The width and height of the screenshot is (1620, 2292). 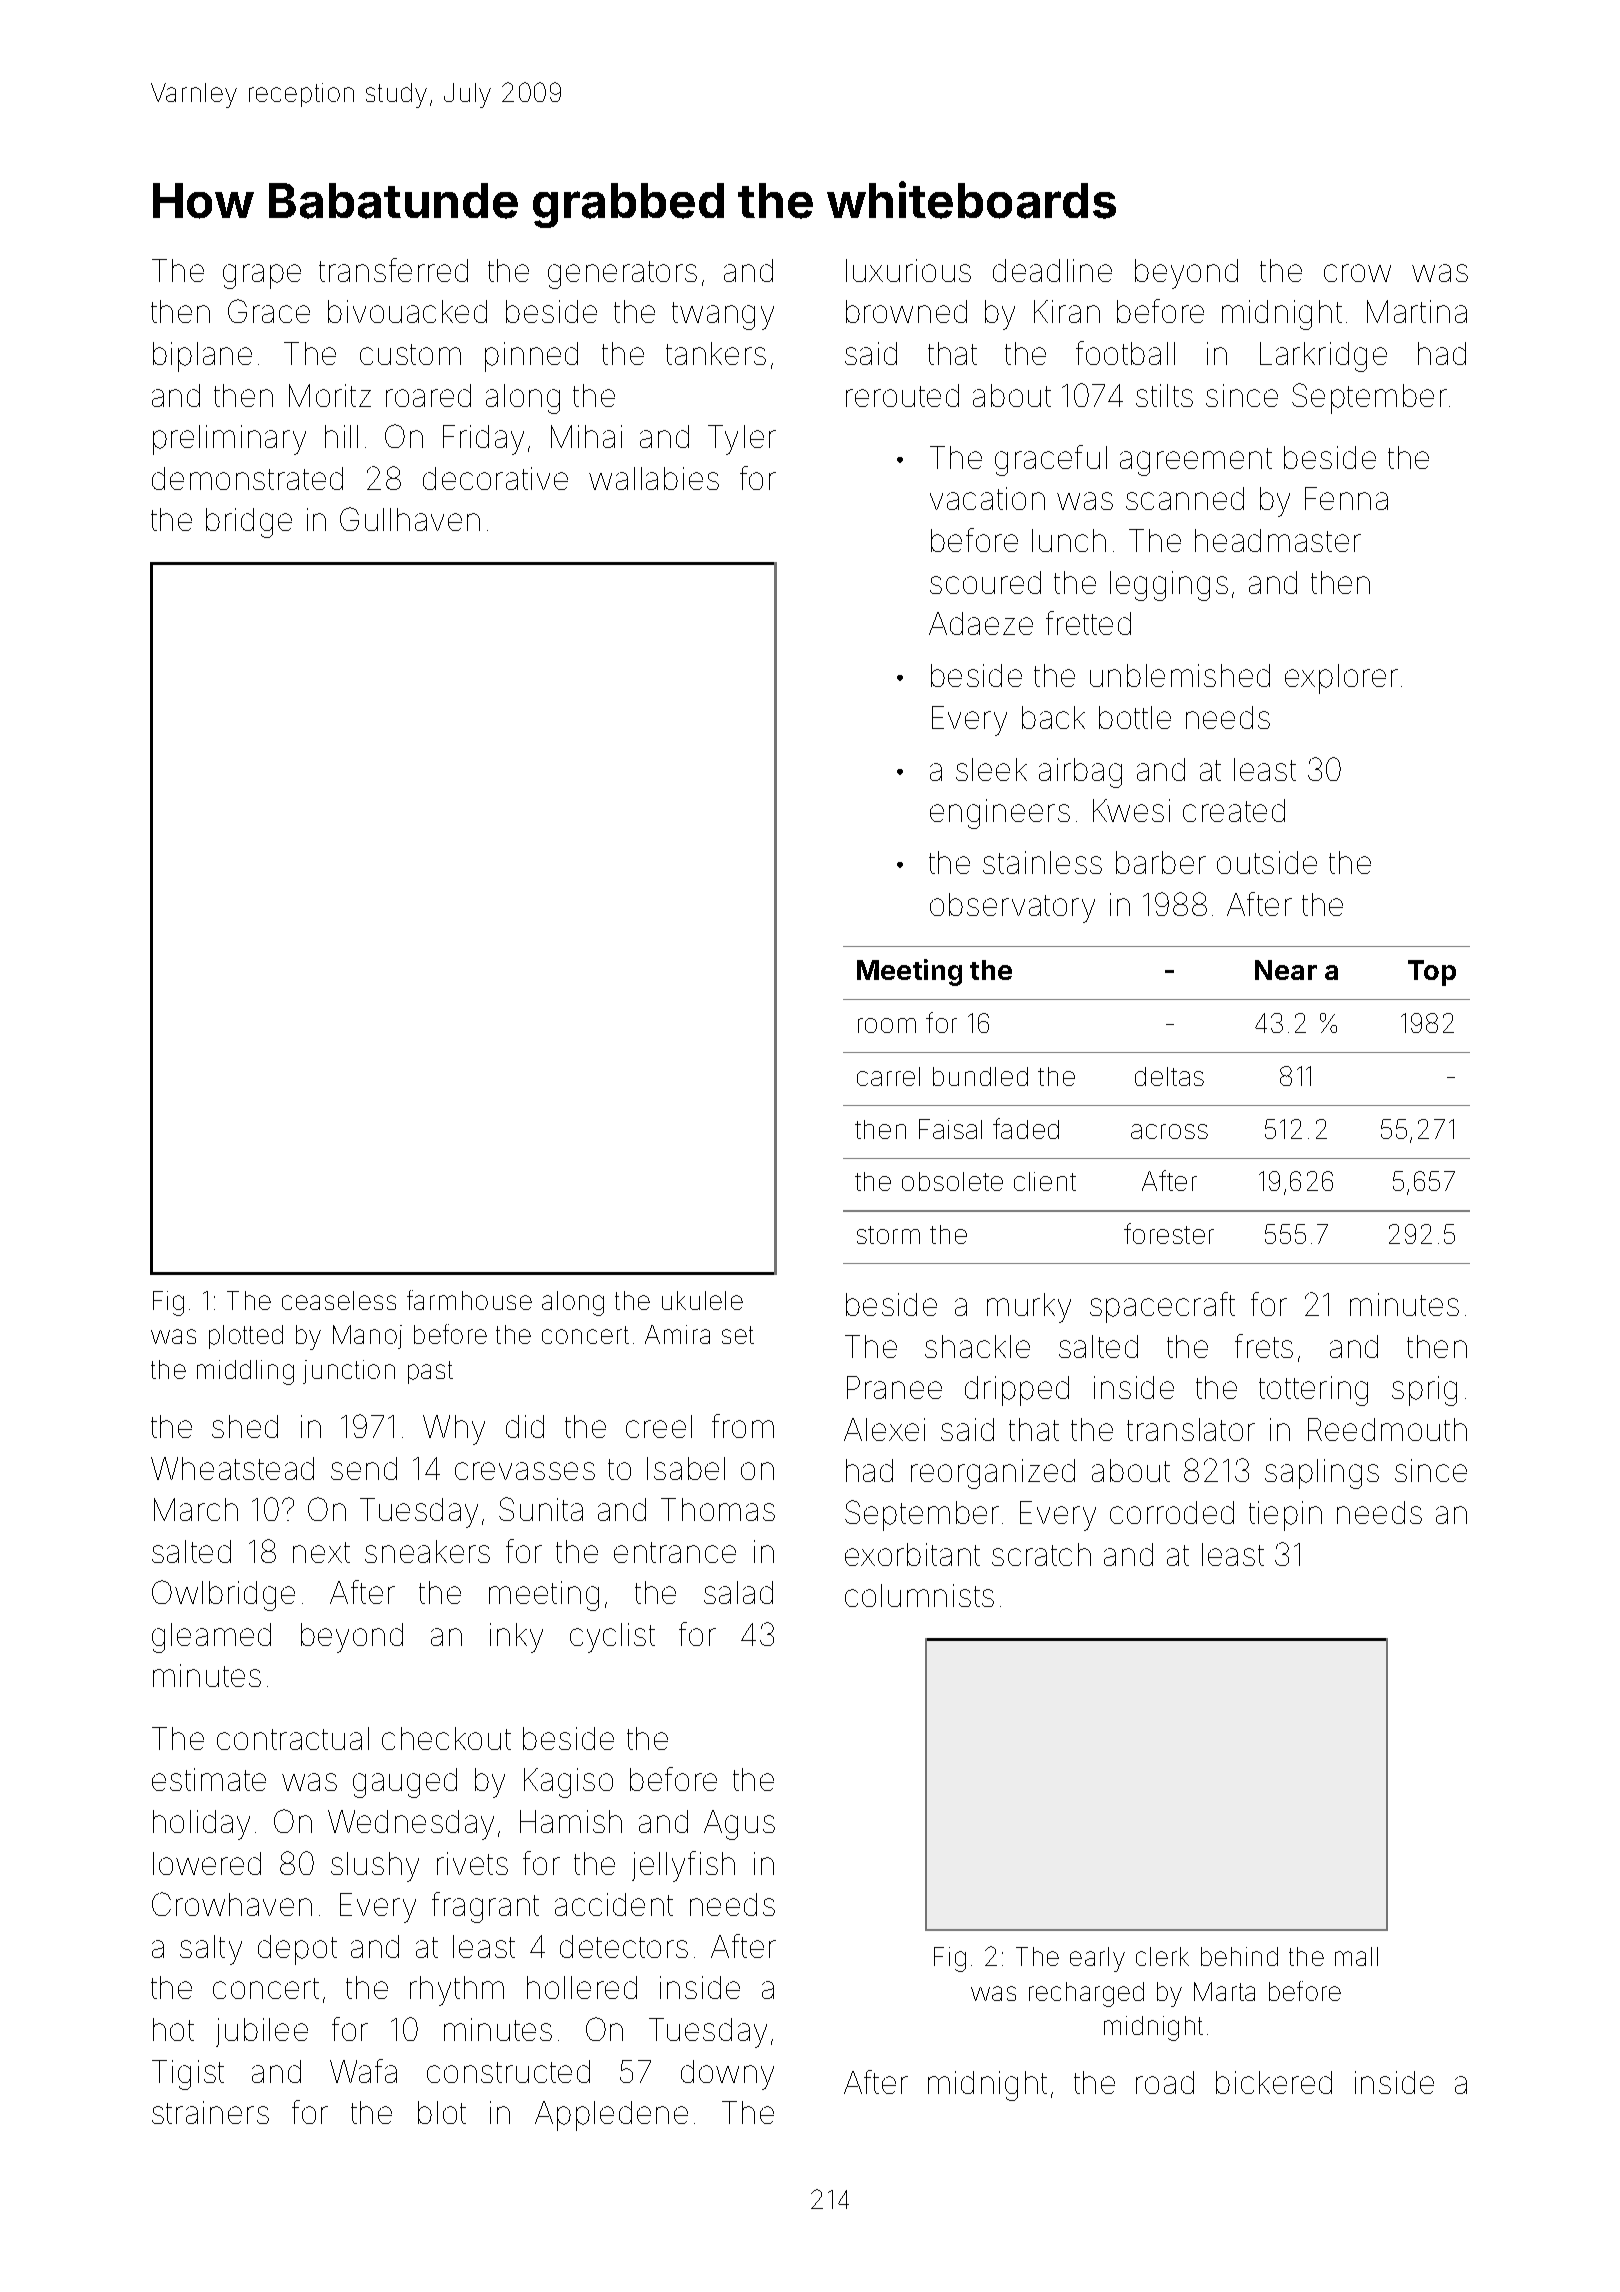 What do you see at coordinates (262, 2032) in the screenshot?
I see `jubilee` at bounding box center [262, 2032].
